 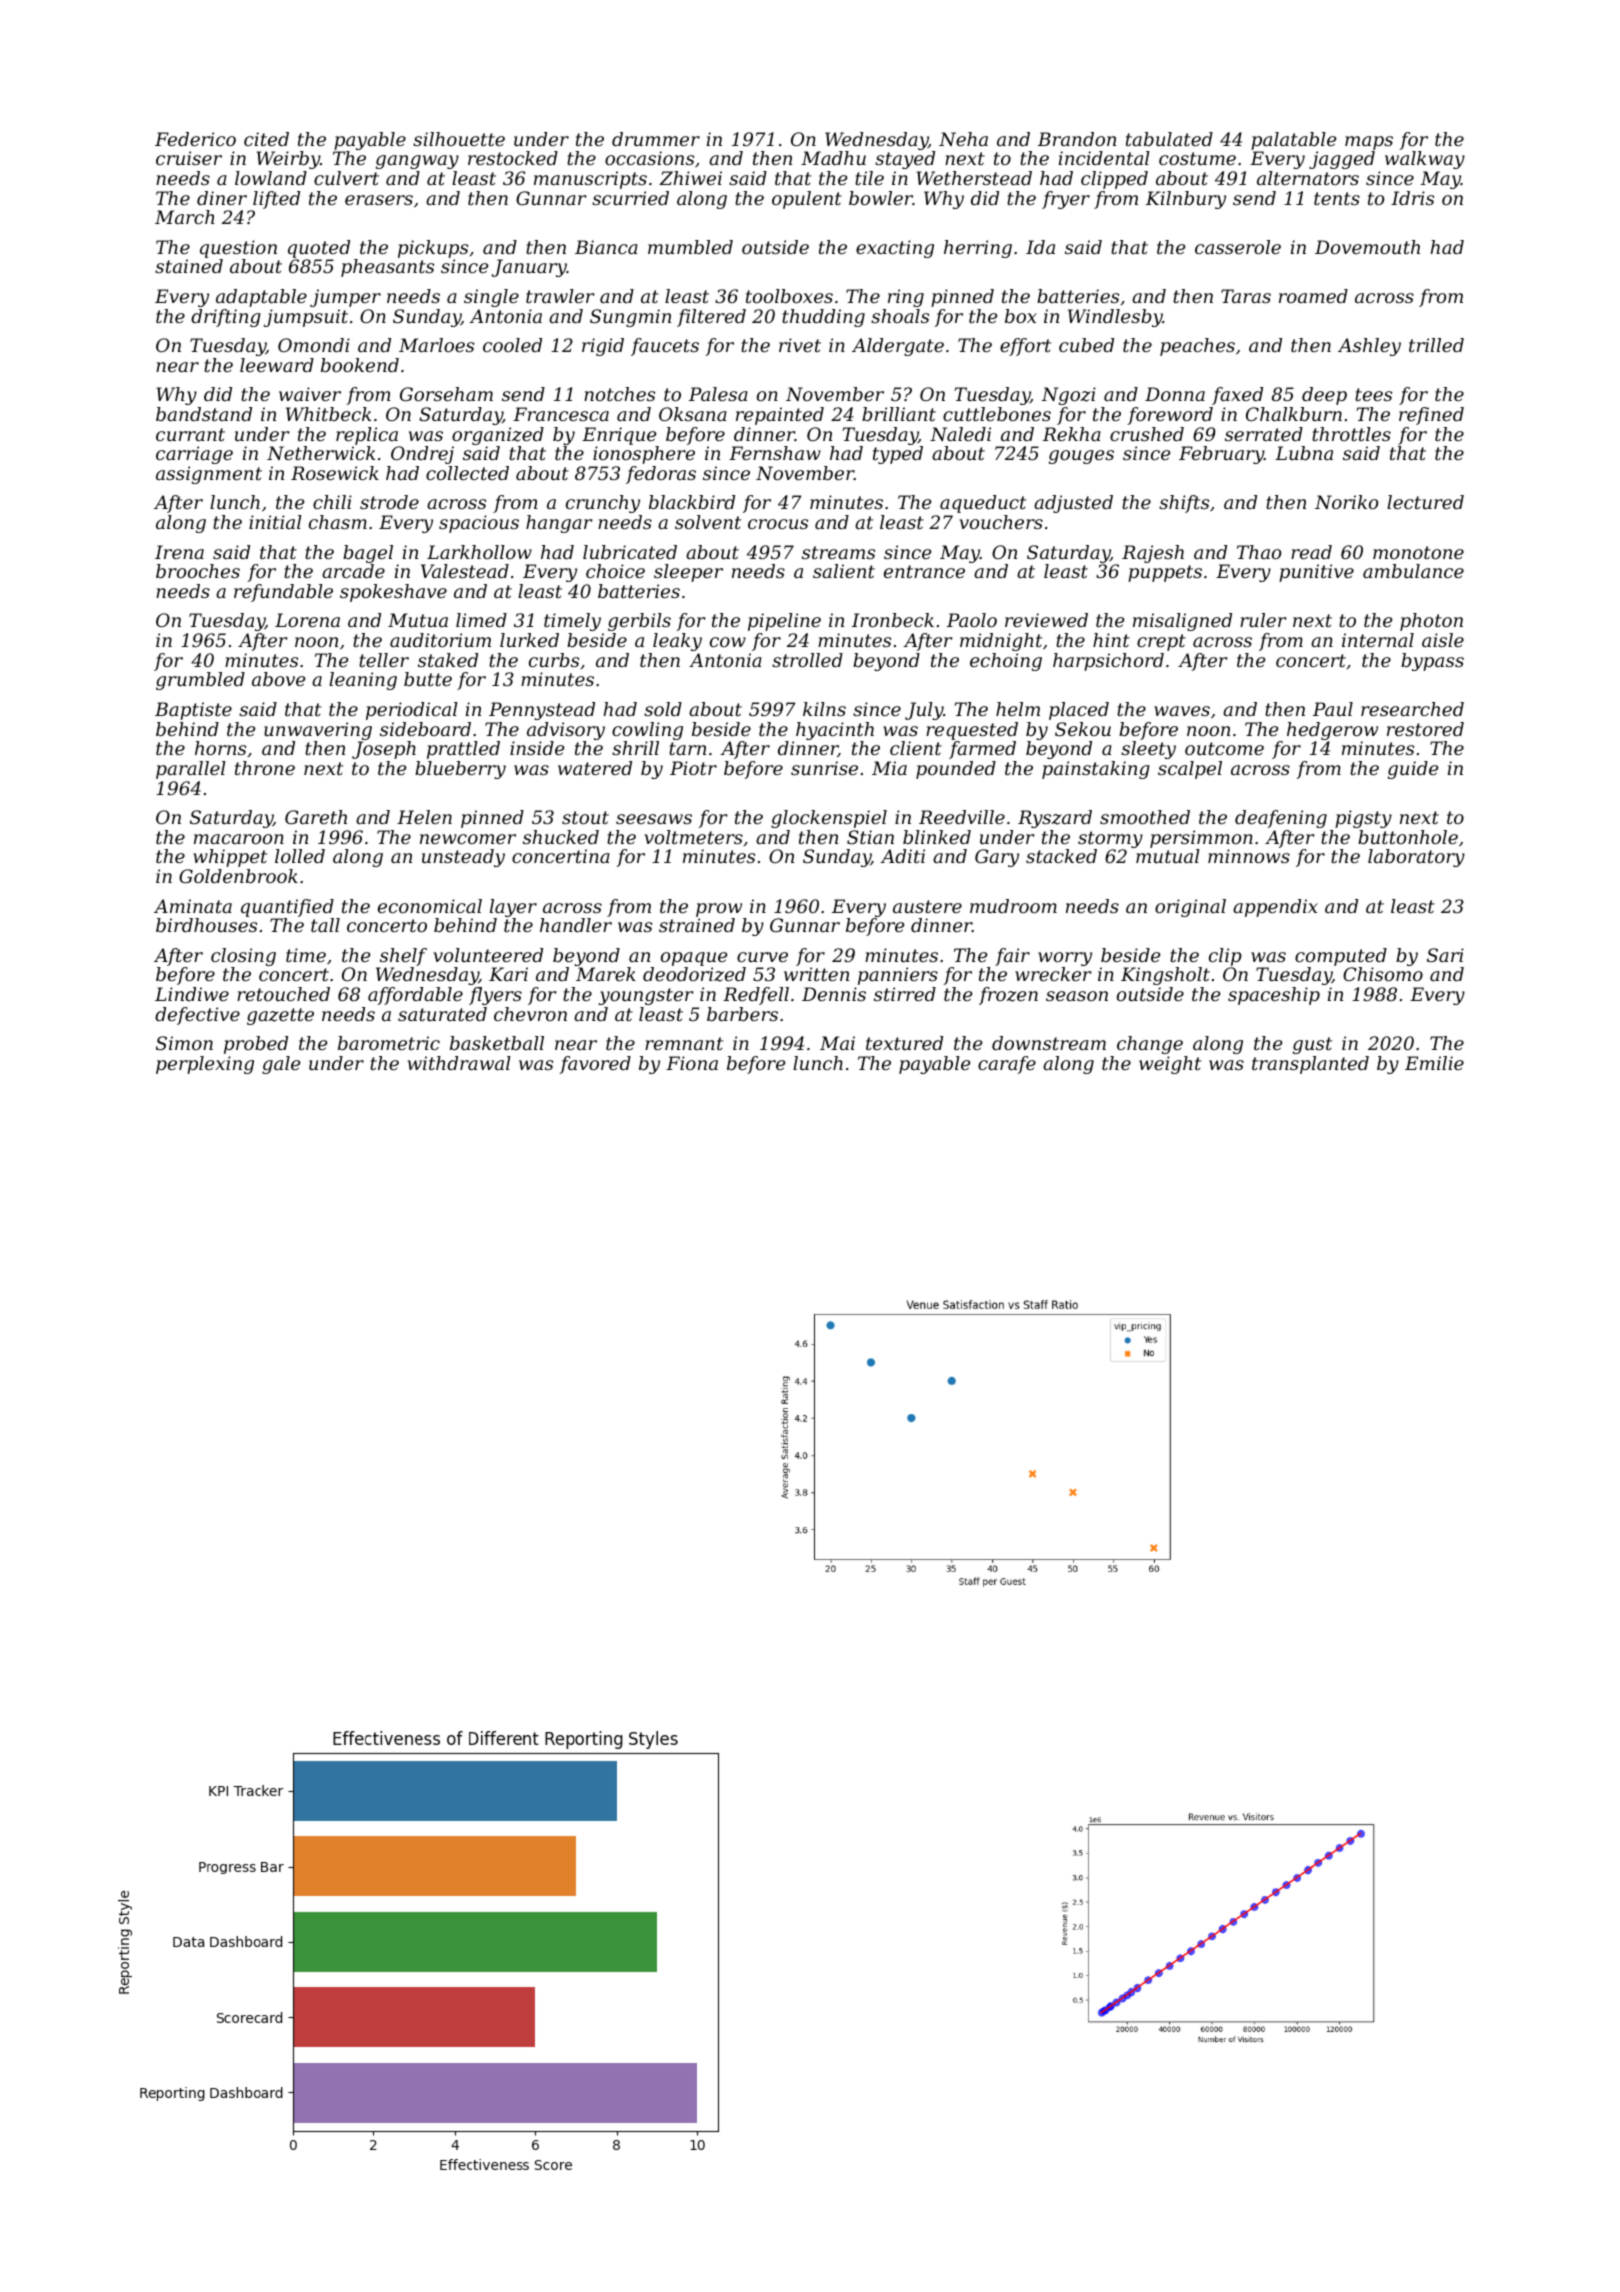 What do you see at coordinates (368, 554) in the screenshot?
I see `bagel` at bounding box center [368, 554].
